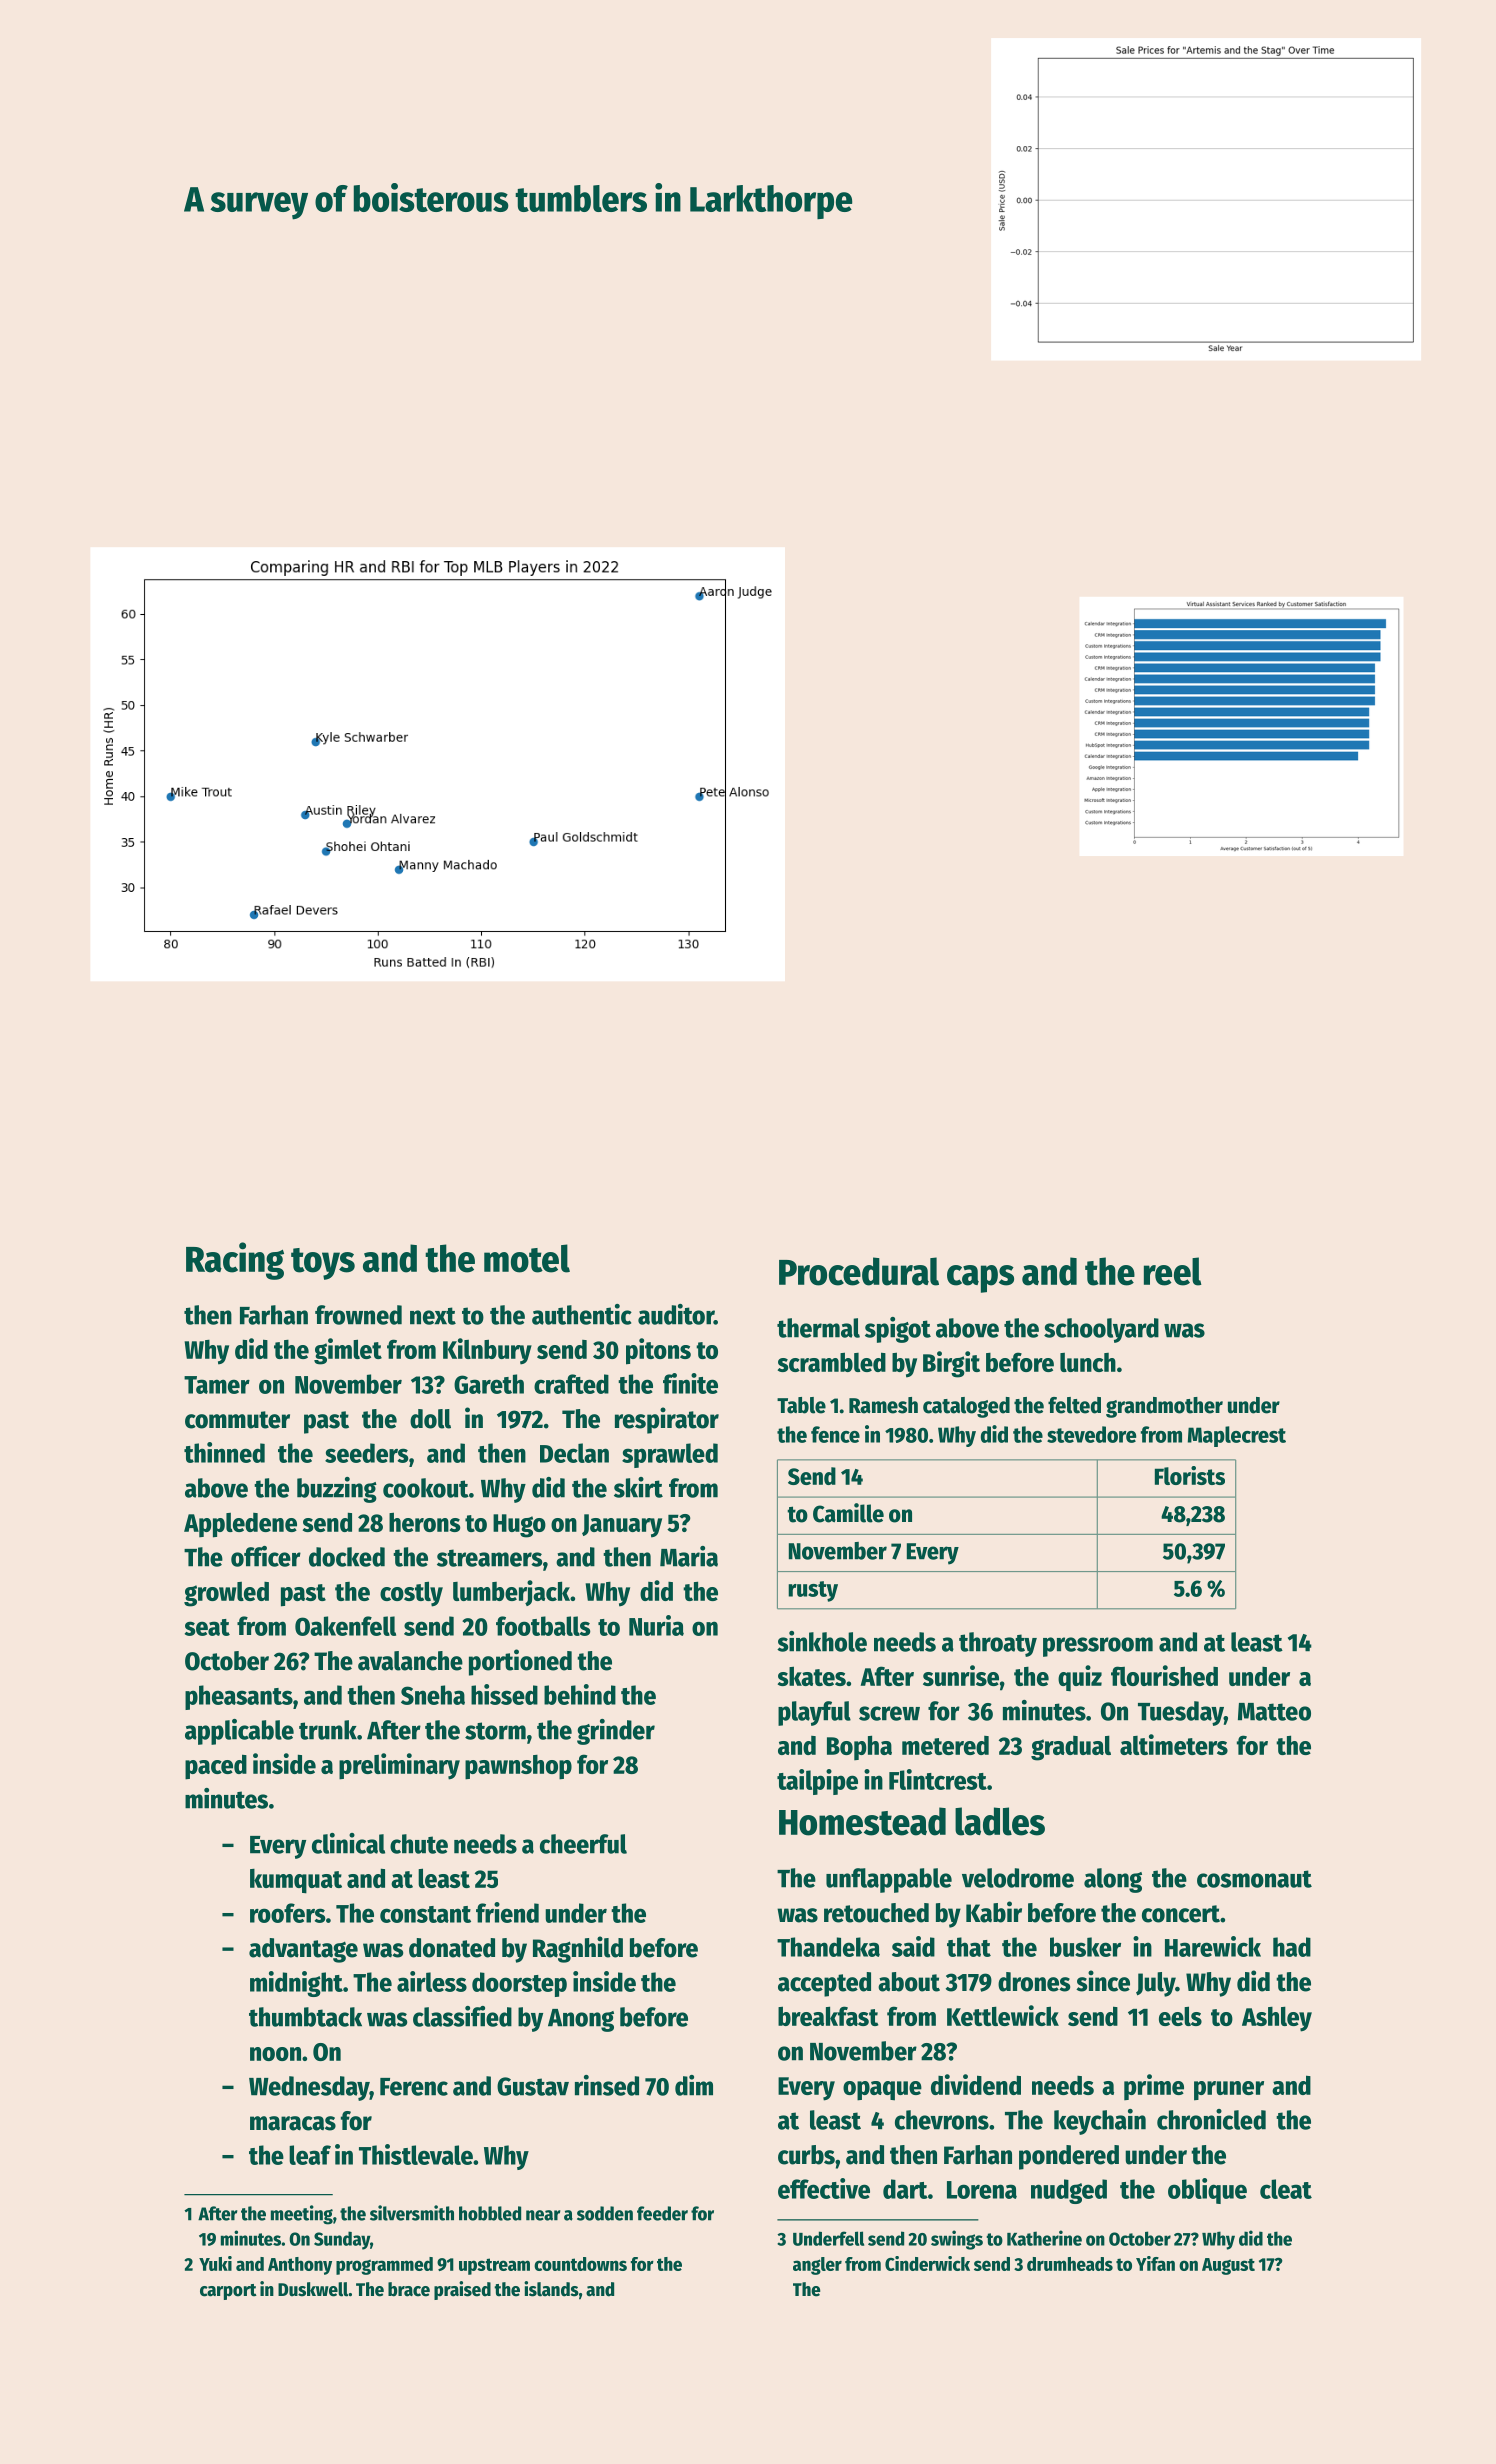  Describe the element at coordinates (828, 1947) in the screenshot. I see `Thandeka` at that location.
